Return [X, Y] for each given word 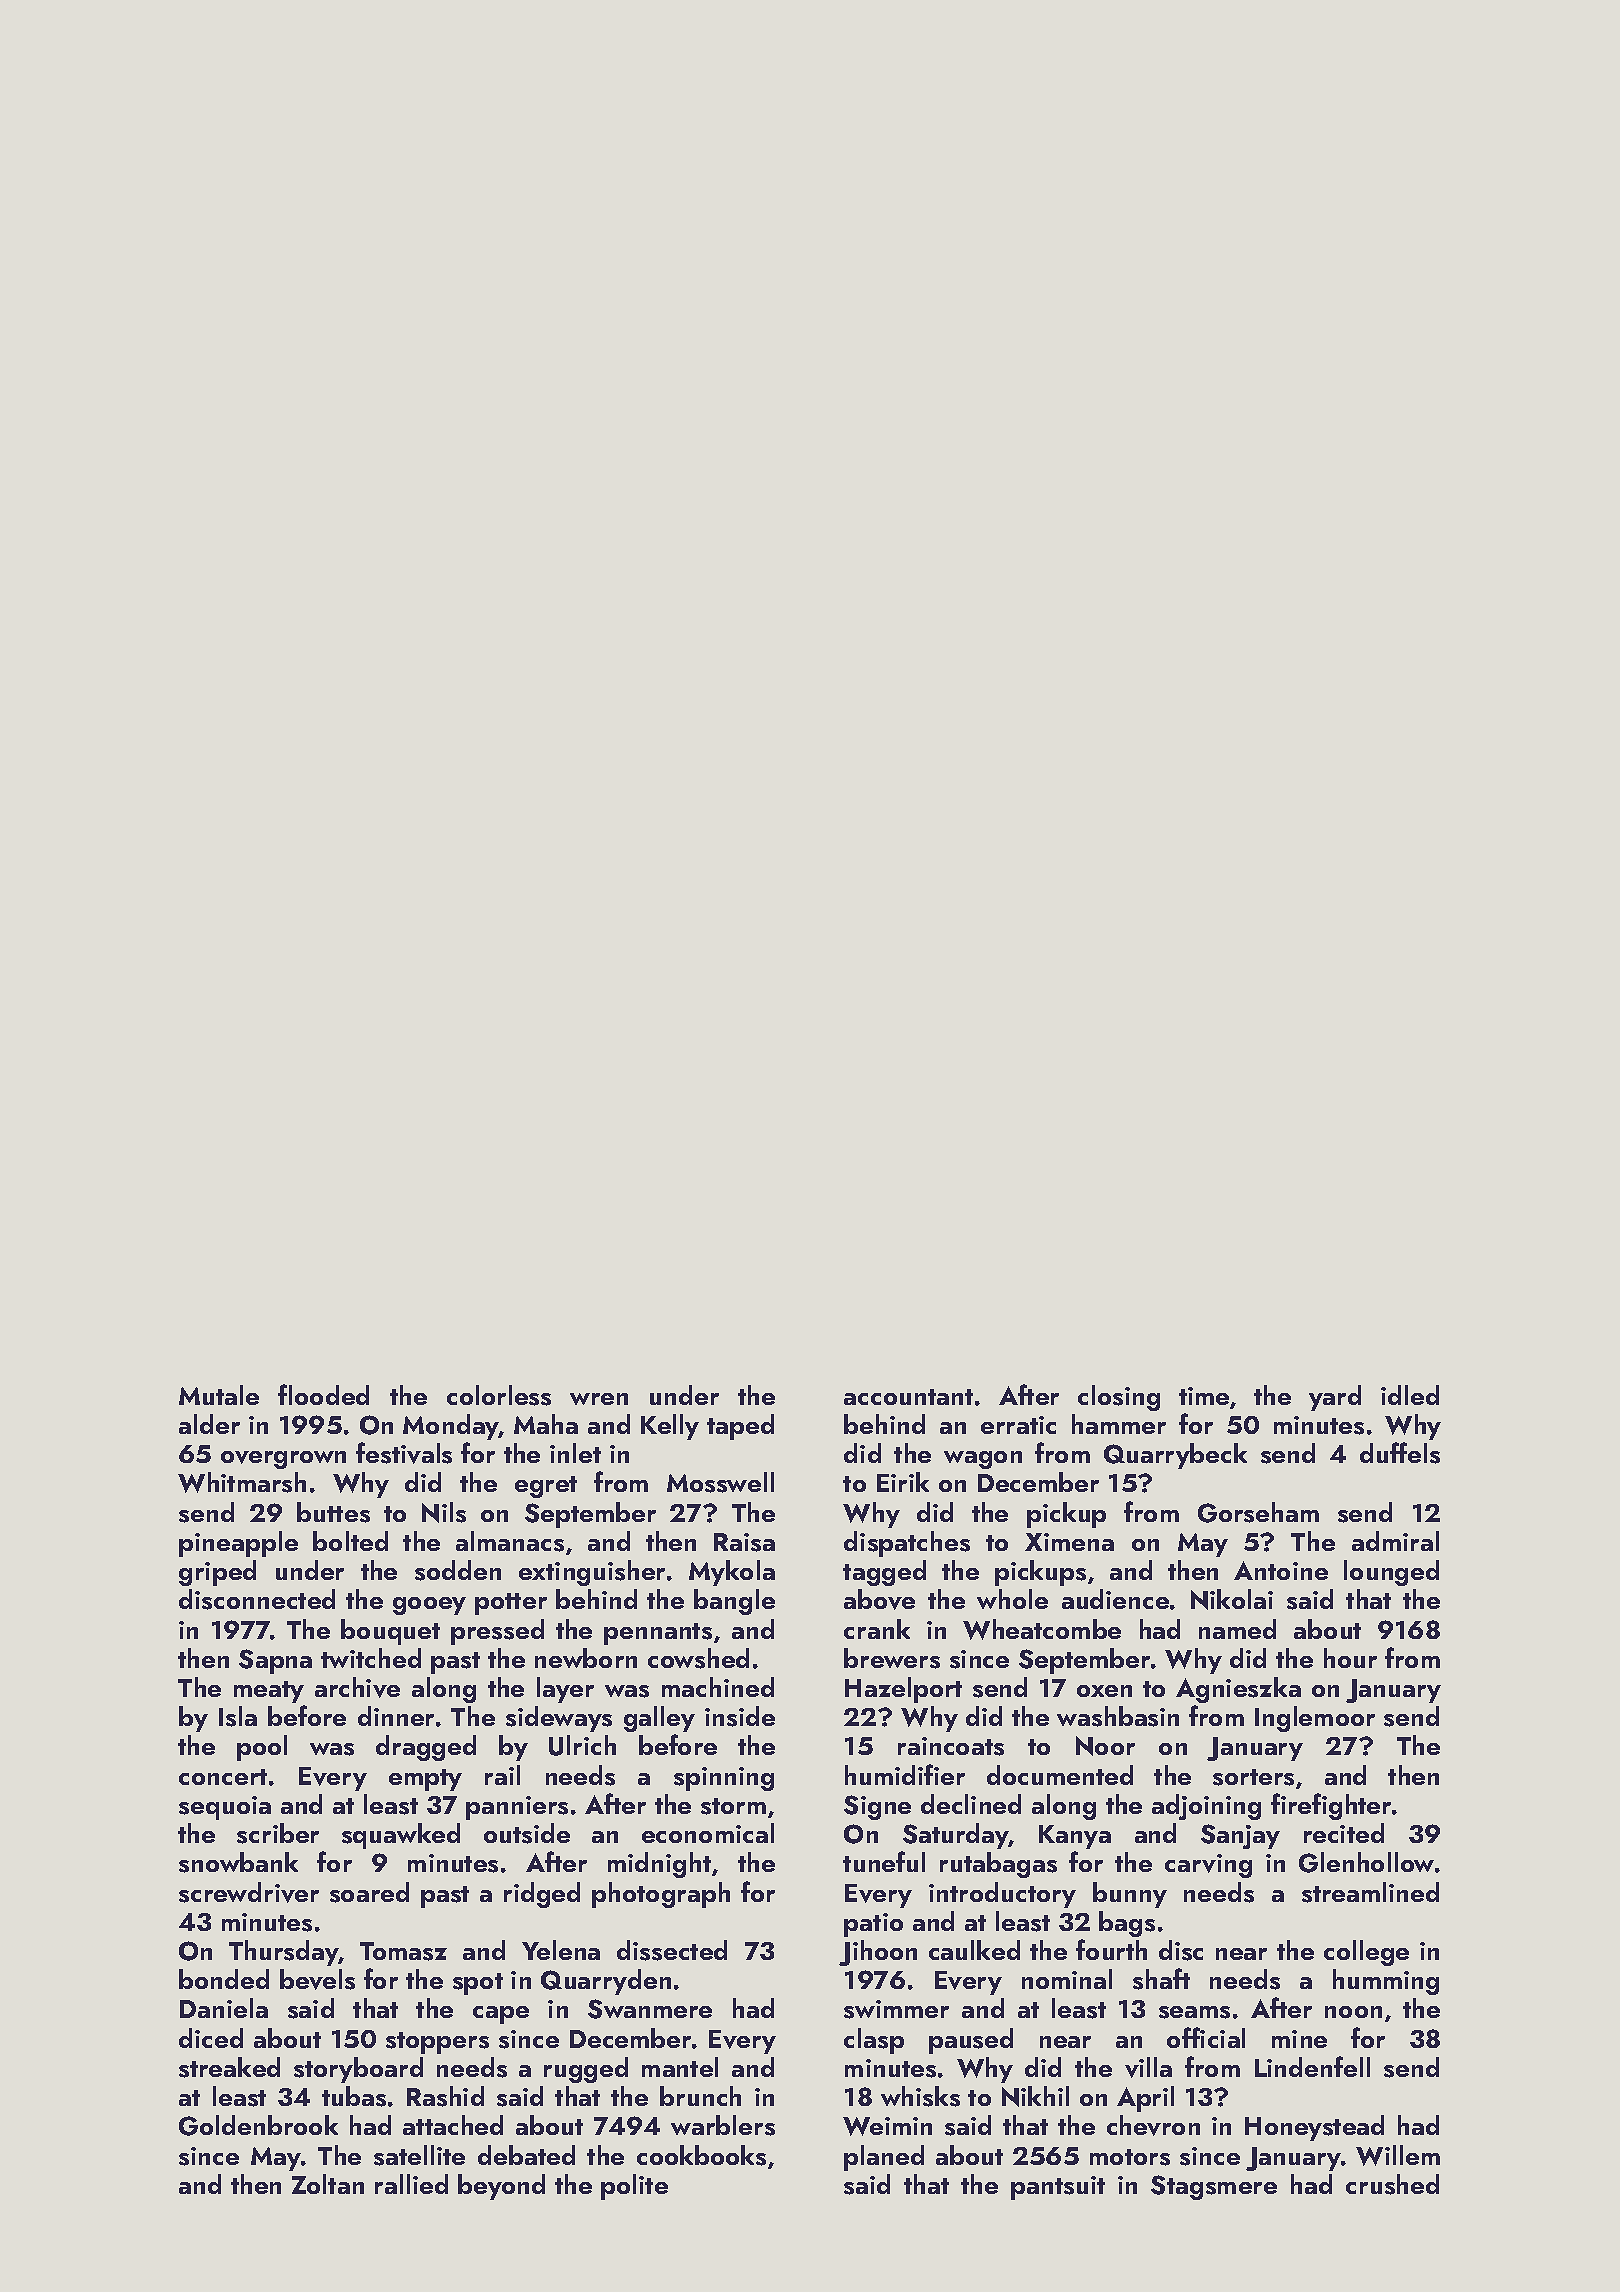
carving [1208, 1866]
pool [262, 1748]
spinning [724, 1779]
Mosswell [720, 1482]
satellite [419, 2155]
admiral [1395, 1541]
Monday [451, 1427]
